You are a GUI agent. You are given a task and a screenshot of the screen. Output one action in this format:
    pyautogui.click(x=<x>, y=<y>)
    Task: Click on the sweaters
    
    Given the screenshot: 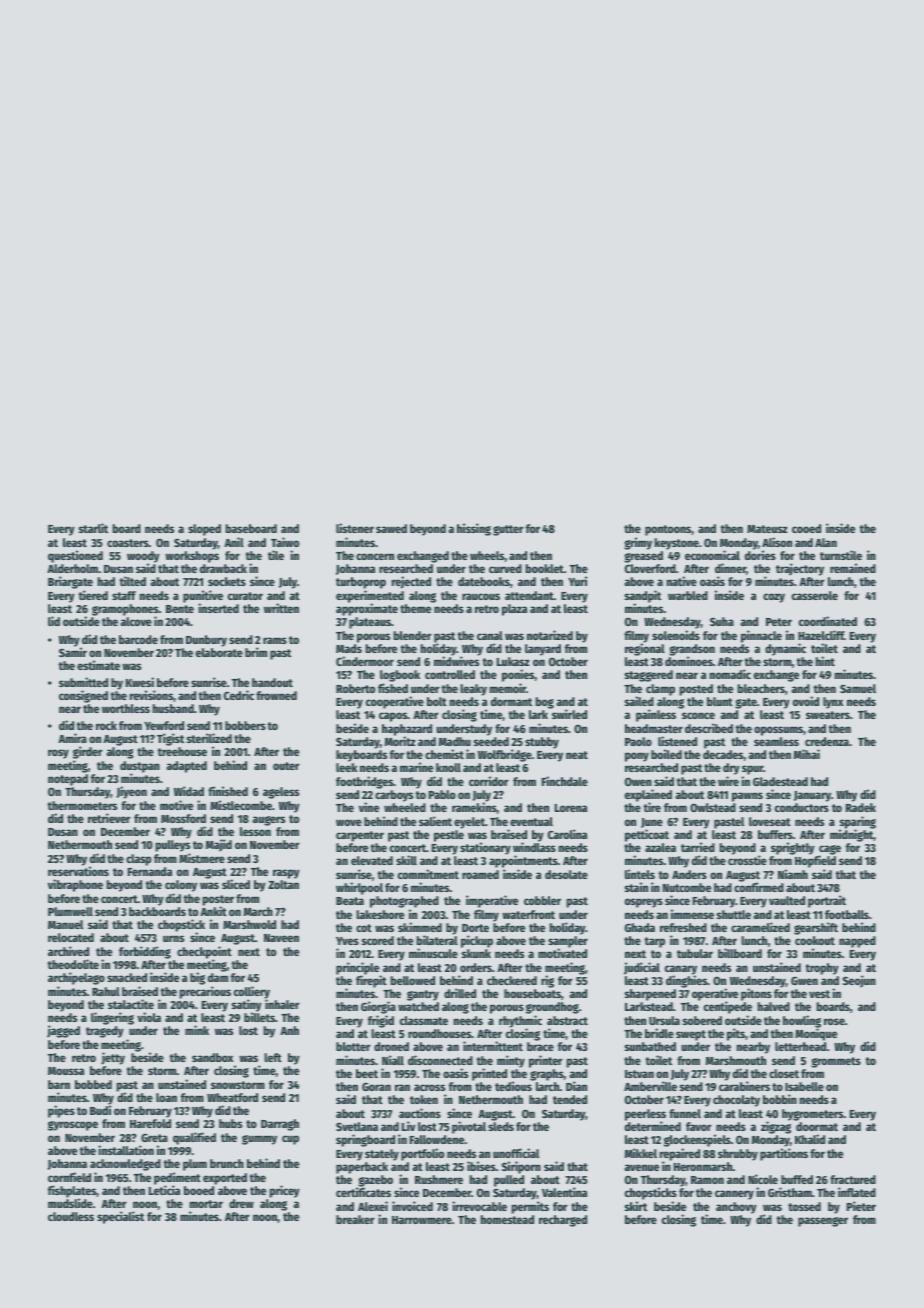 What is the action you would take?
    pyautogui.click(x=828, y=715)
